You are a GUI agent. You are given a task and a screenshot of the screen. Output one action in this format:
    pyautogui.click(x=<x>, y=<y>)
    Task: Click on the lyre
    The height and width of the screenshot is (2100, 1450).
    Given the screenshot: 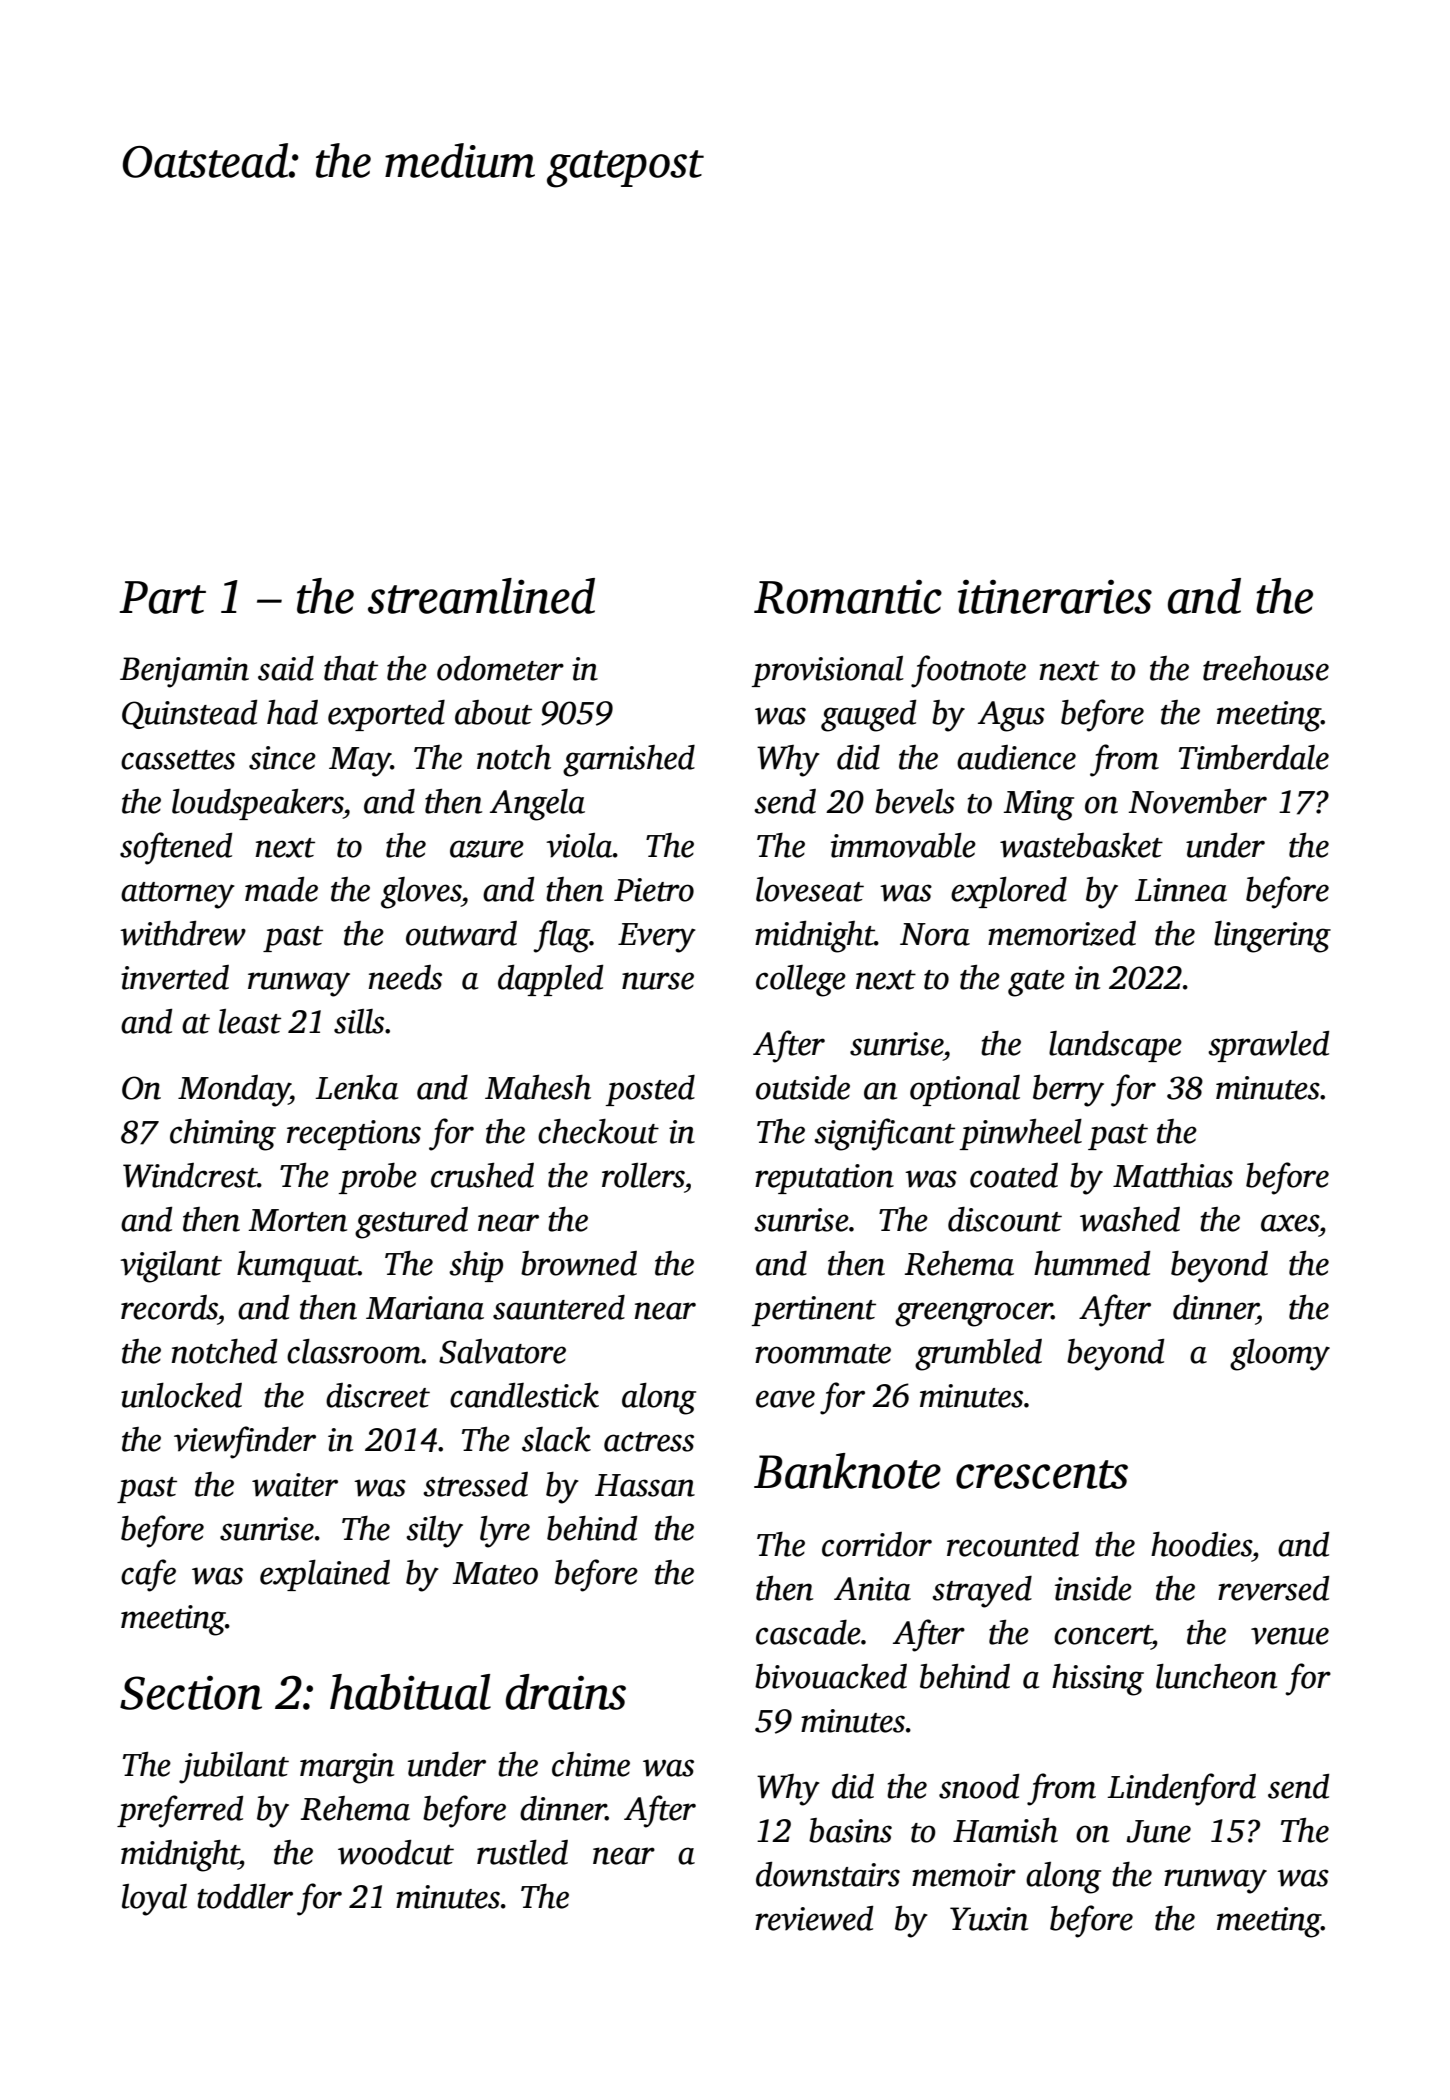 What is the action you would take?
    pyautogui.click(x=505, y=1532)
